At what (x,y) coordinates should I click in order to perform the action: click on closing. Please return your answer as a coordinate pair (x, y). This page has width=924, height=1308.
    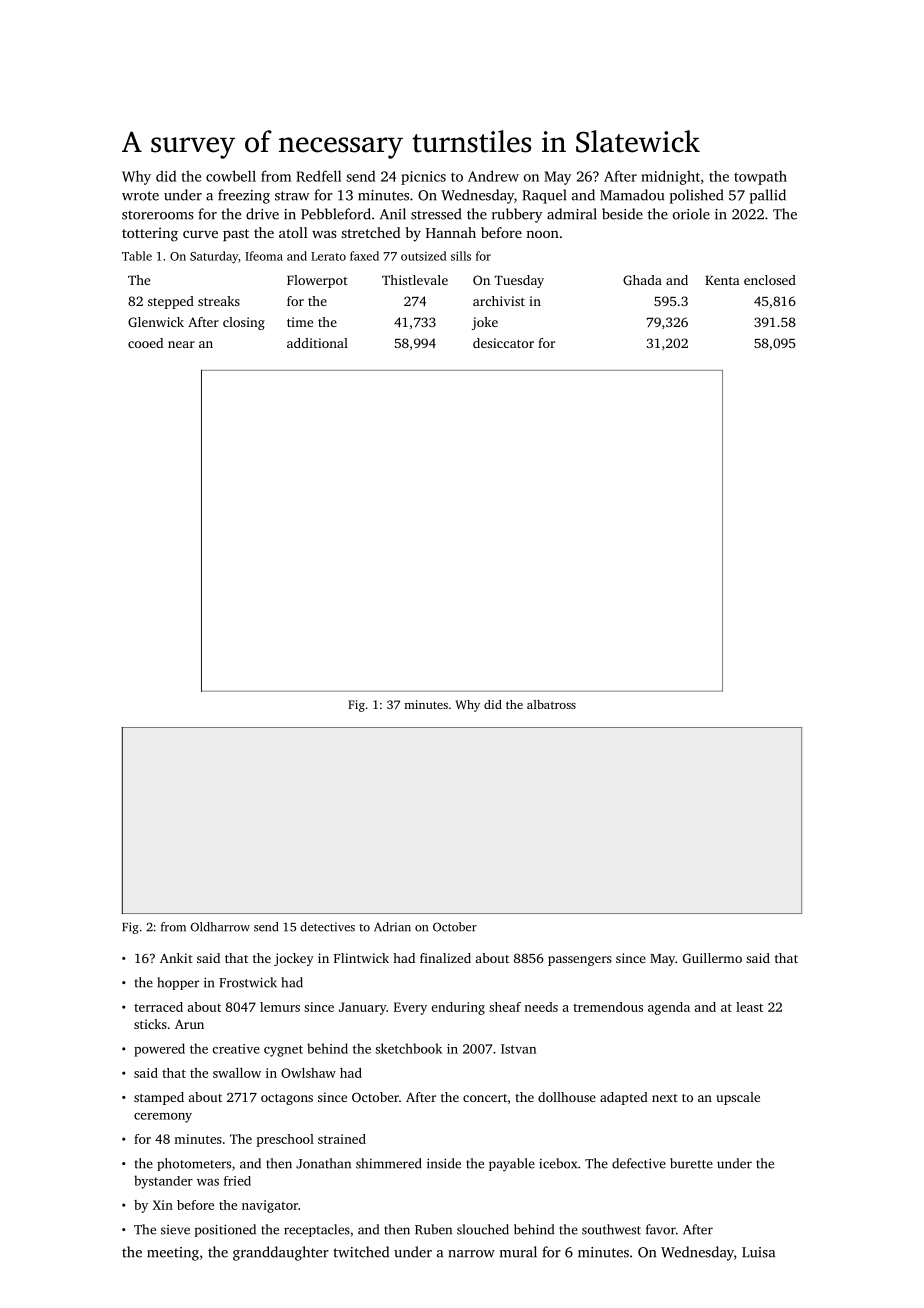
    Looking at the image, I should click on (244, 323).
